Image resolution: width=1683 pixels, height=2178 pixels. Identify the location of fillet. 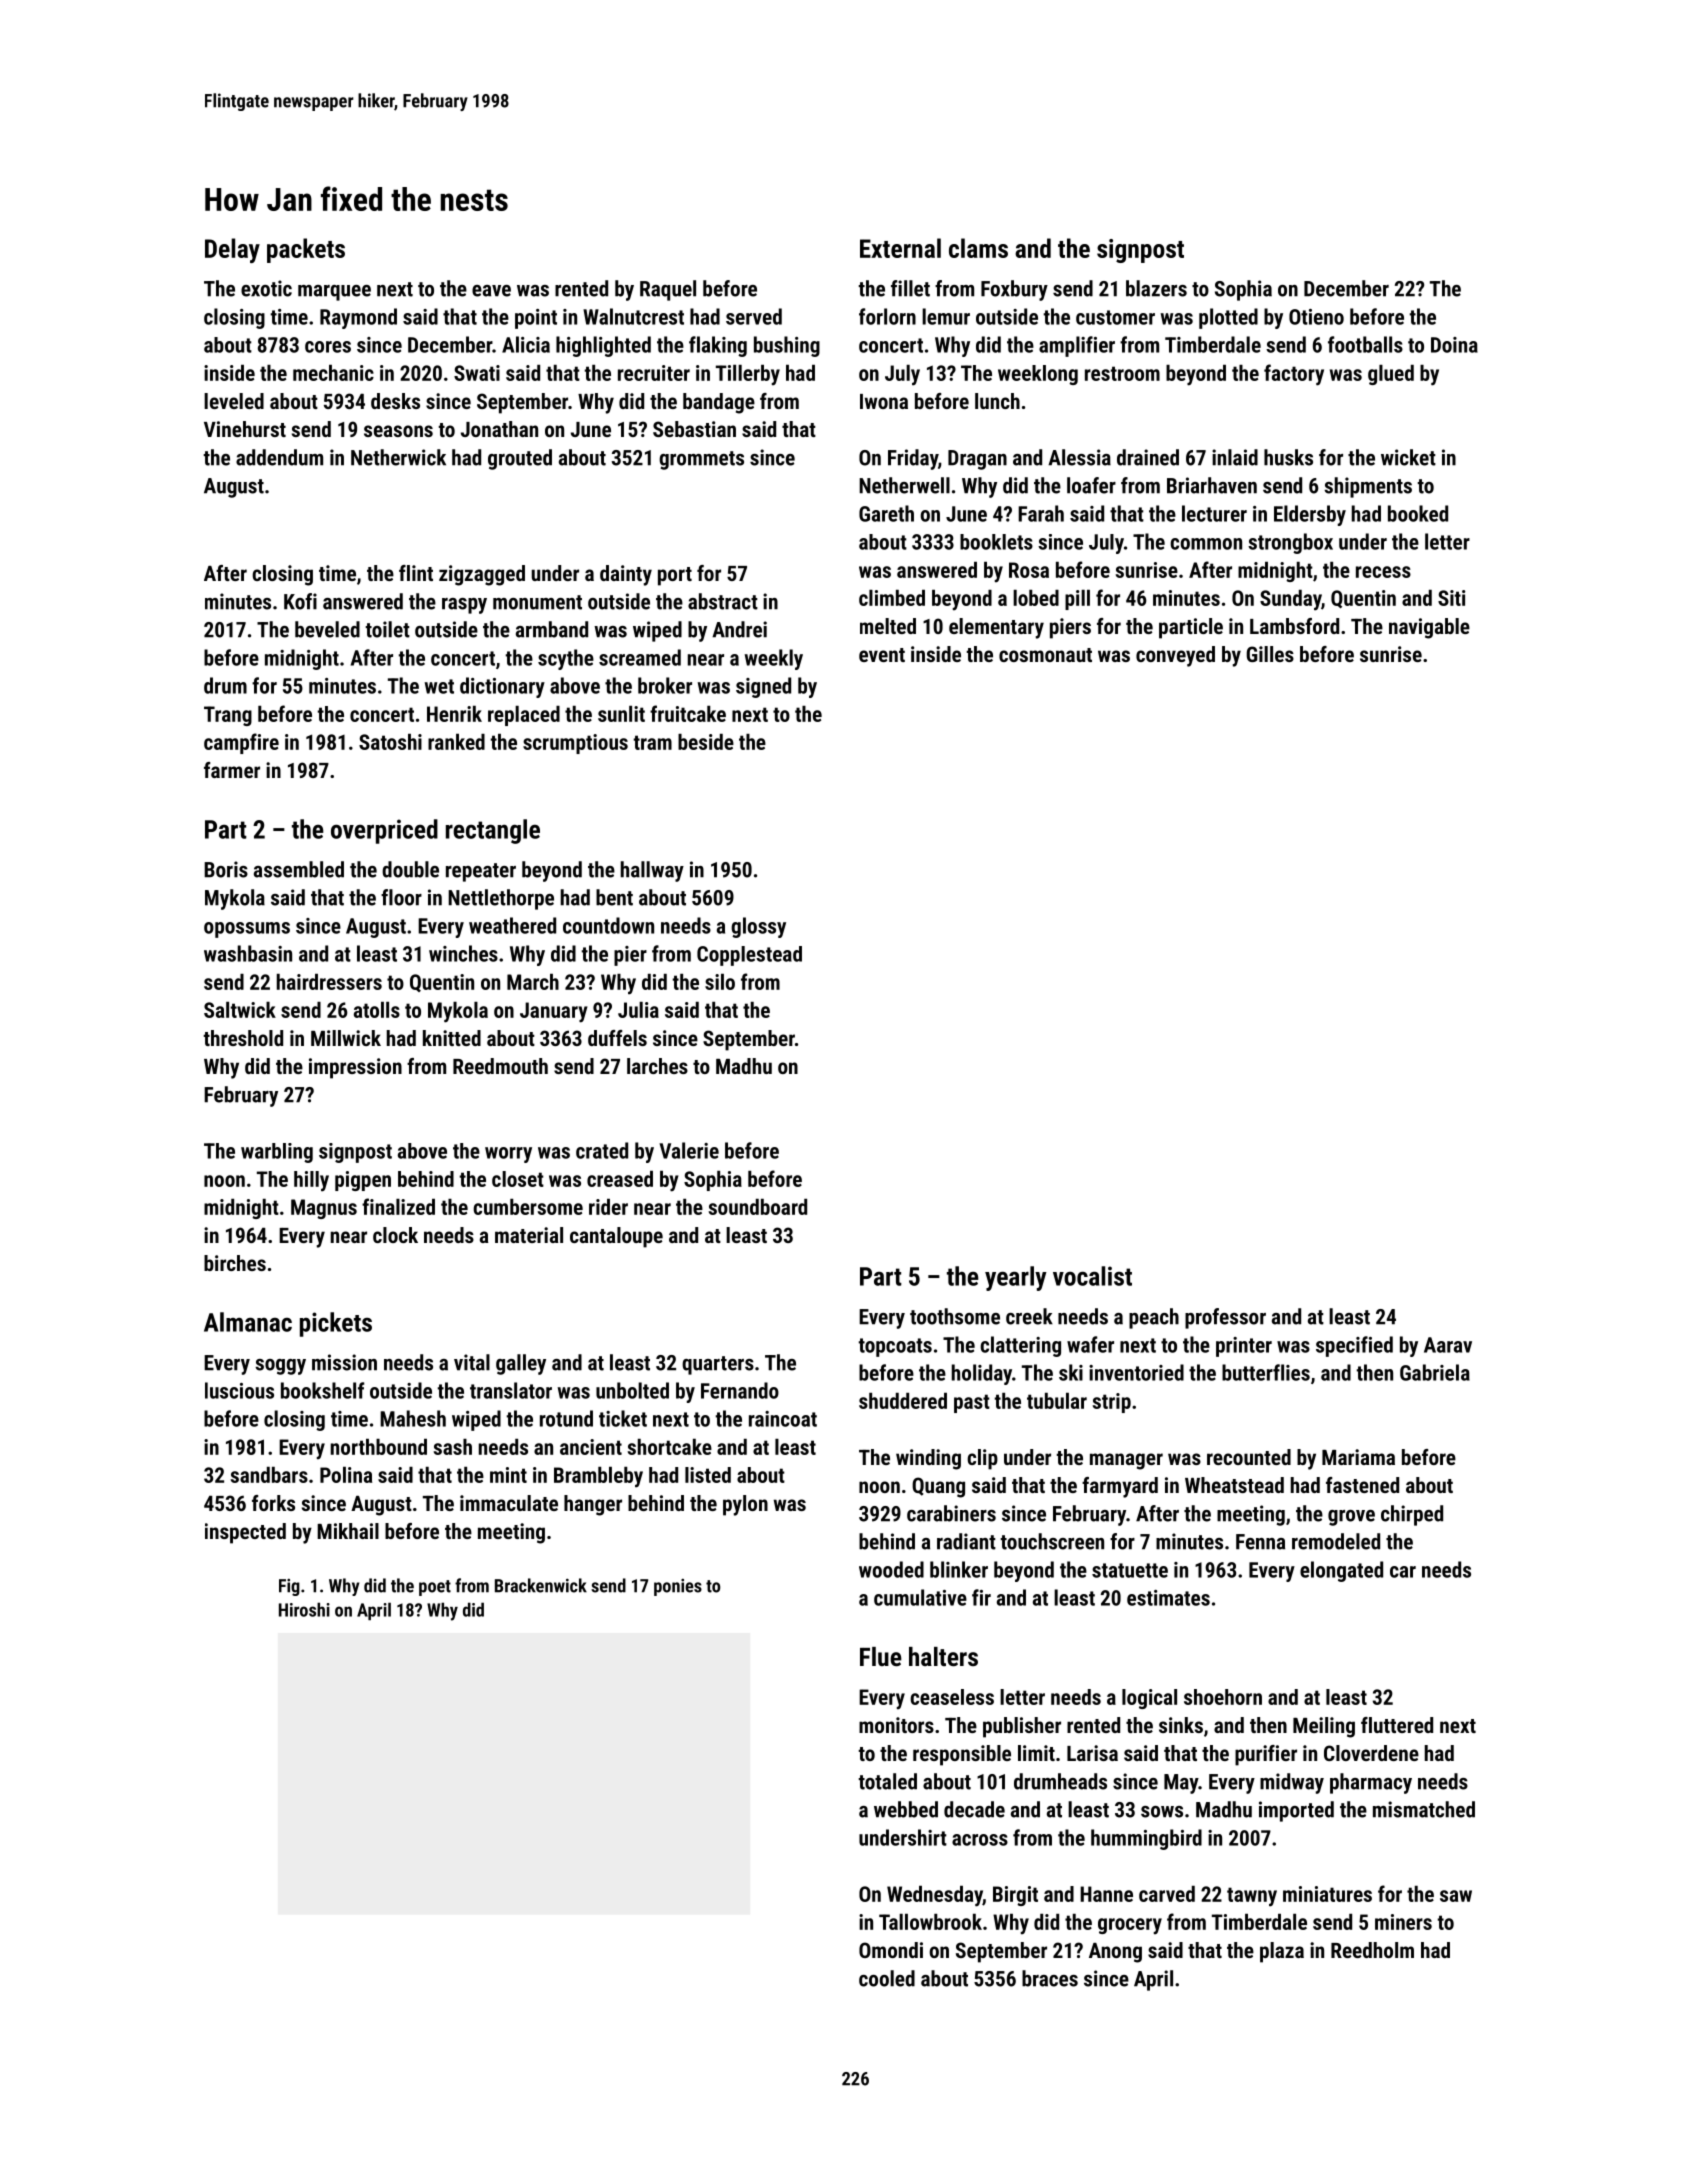
(910, 288).
